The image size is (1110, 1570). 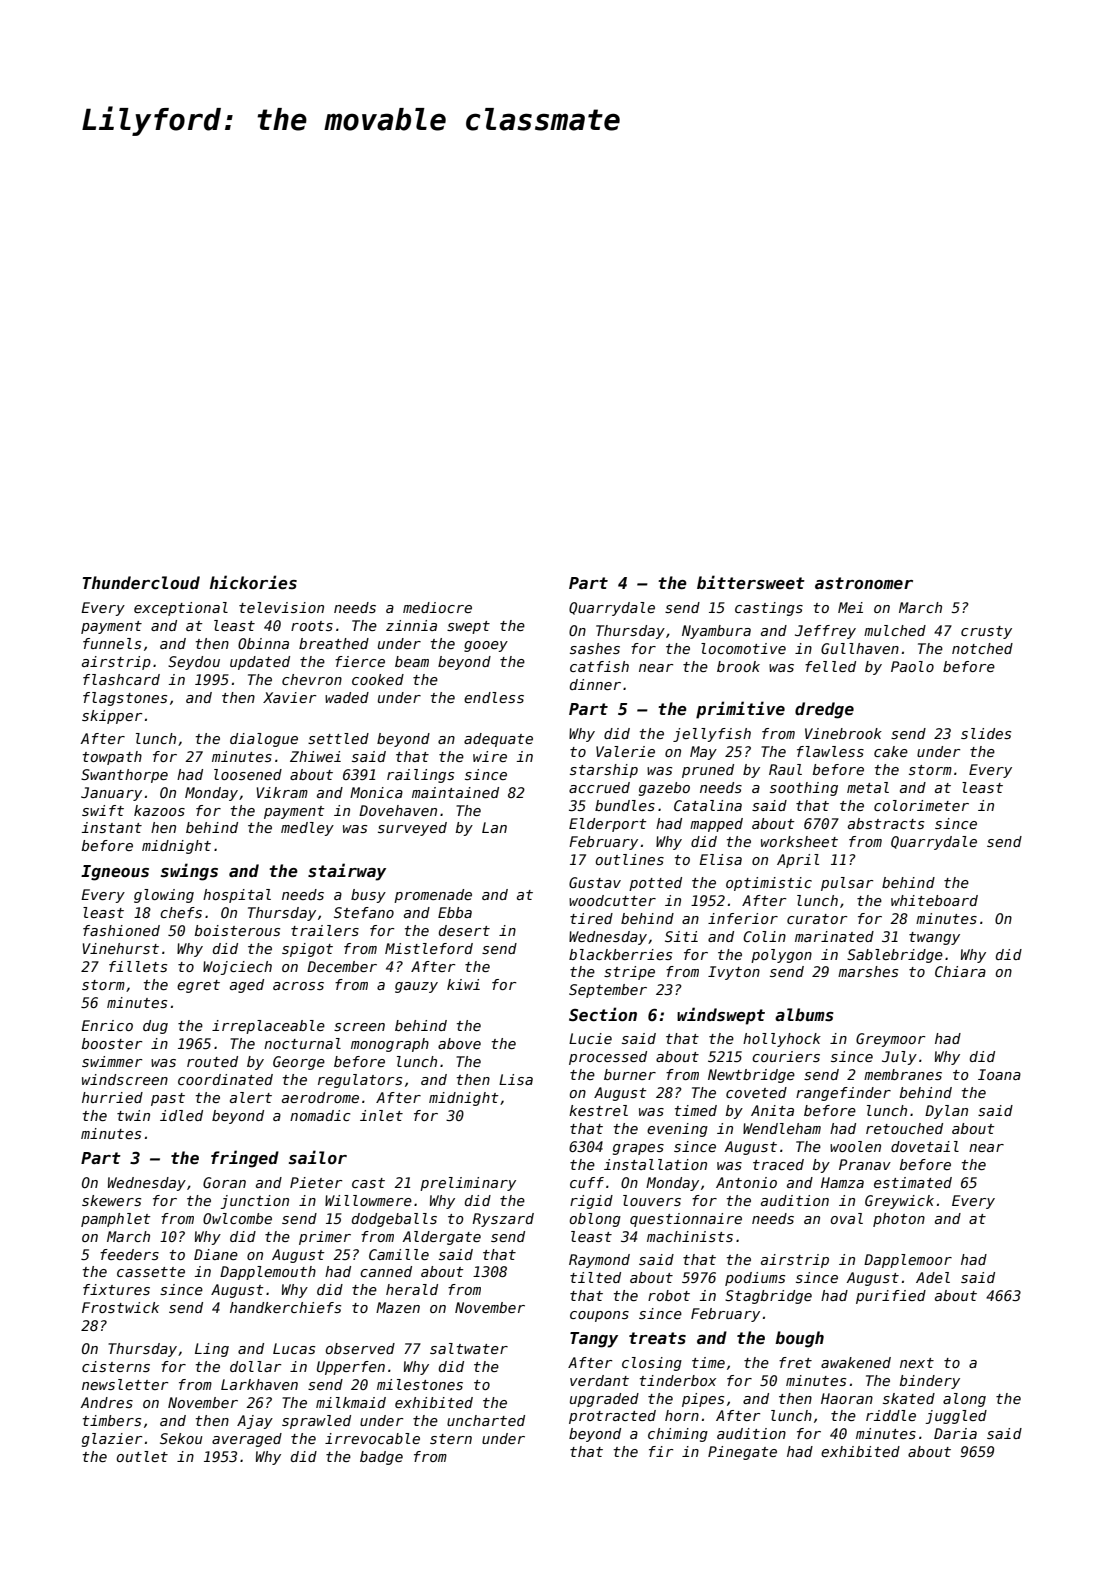 I want to click on slides, so click(x=986, y=733).
